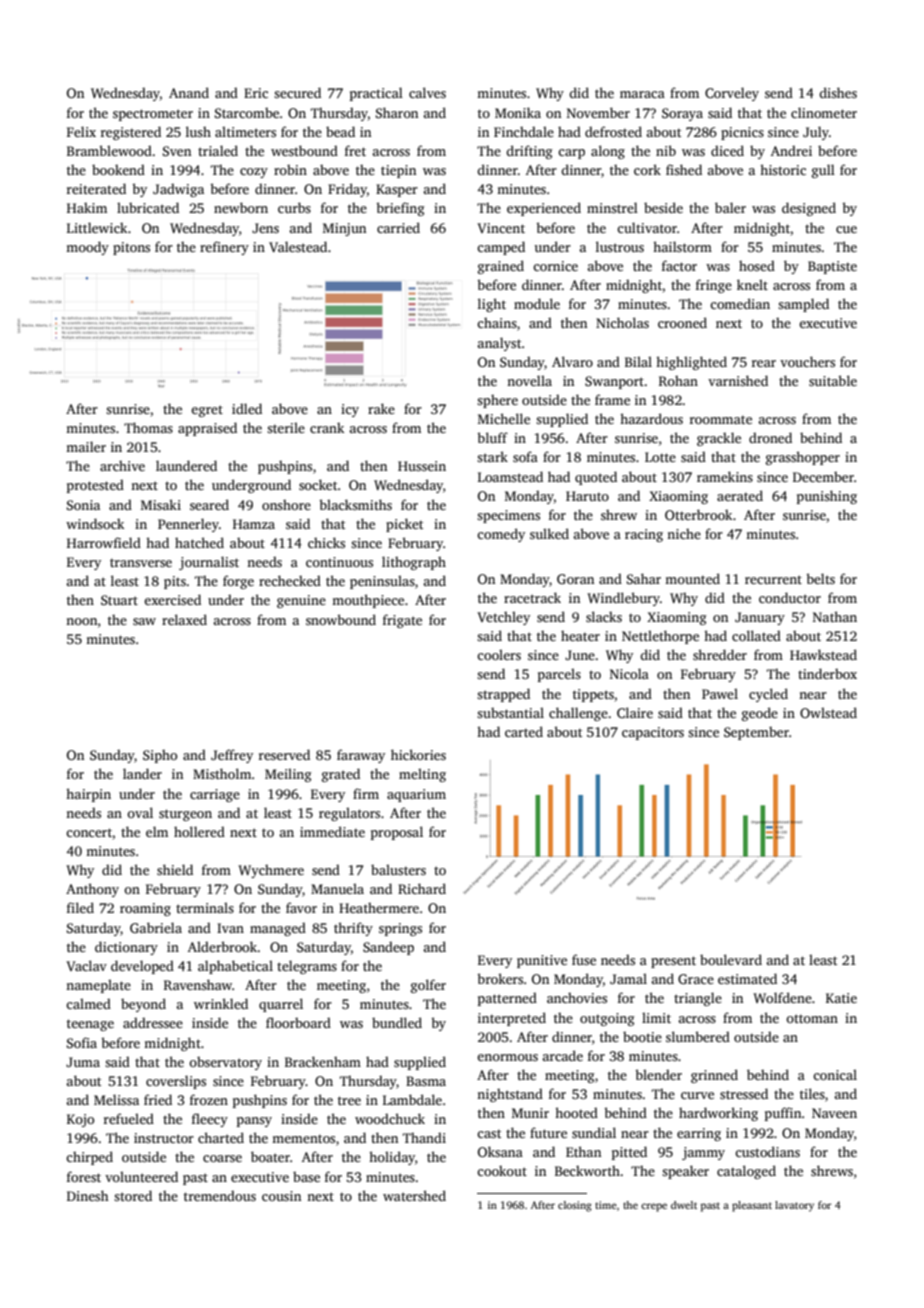 The width and height of the page is (924, 1308). What do you see at coordinates (612, 399) in the page?
I see `frame` at bounding box center [612, 399].
